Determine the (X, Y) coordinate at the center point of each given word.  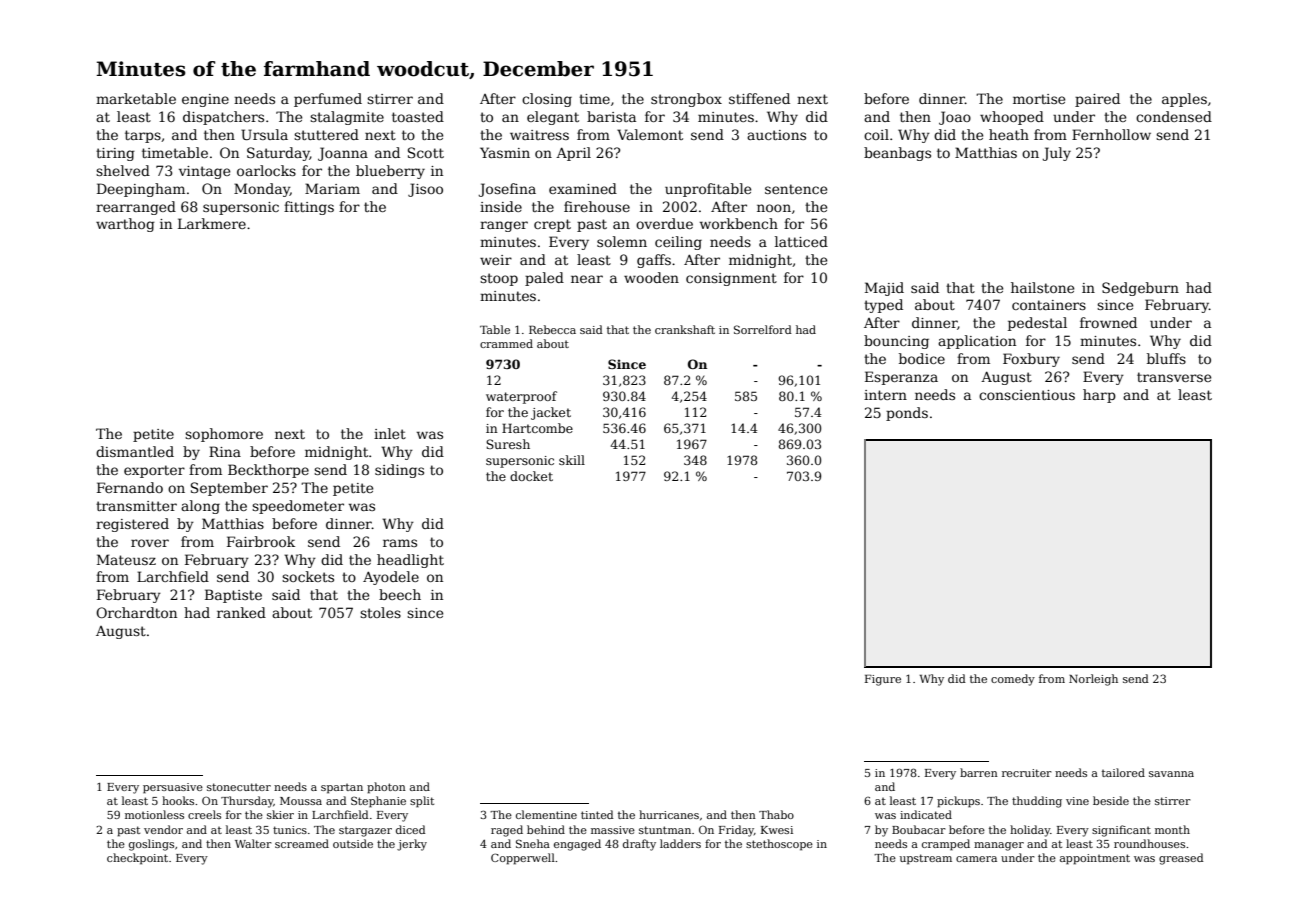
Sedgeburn (1140, 289)
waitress (539, 135)
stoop (499, 279)
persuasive (173, 788)
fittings (309, 208)
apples (1184, 100)
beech (400, 594)
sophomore (224, 435)
